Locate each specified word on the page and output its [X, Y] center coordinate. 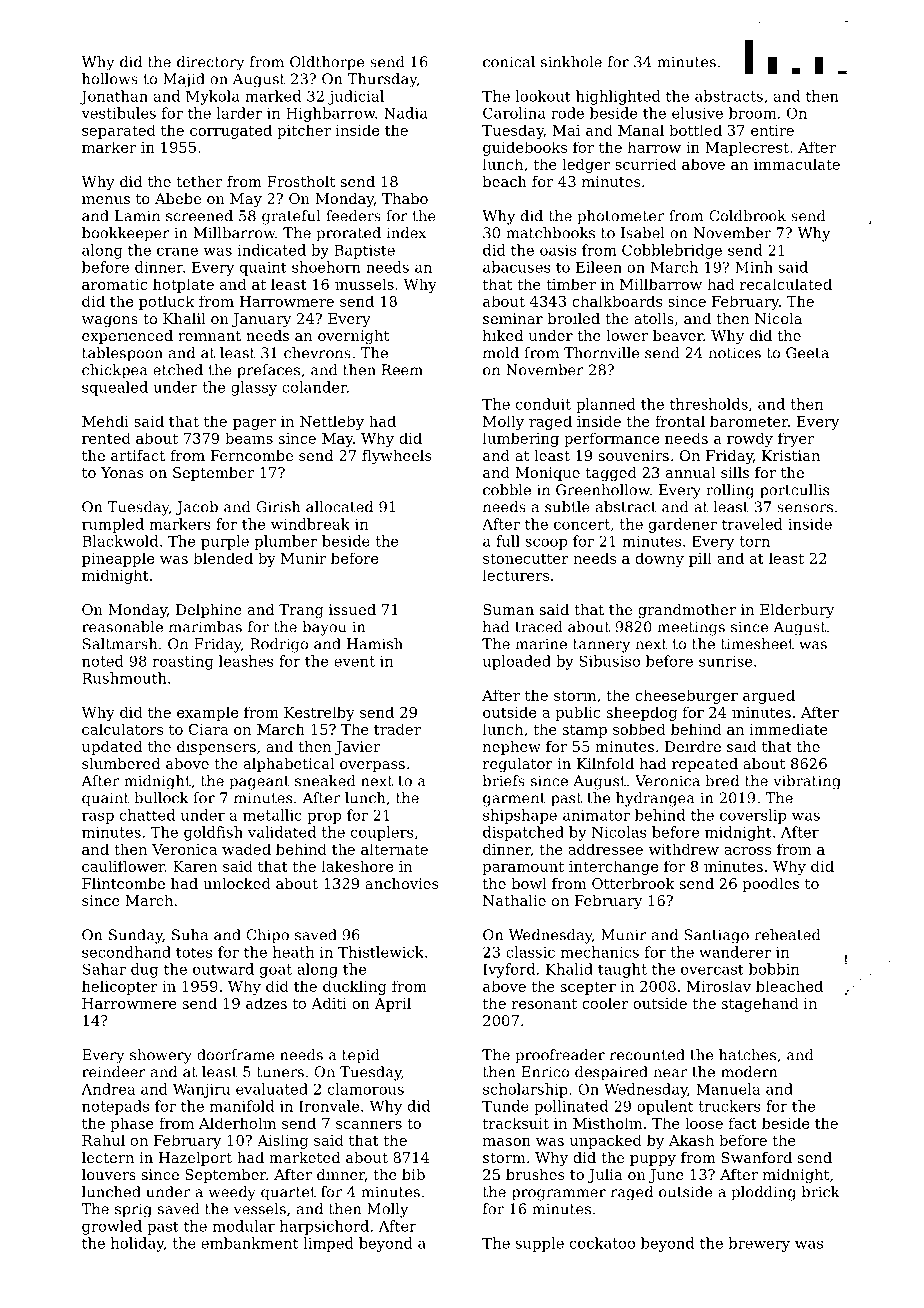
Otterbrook [633, 883]
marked [273, 96]
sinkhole [571, 62]
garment [514, 800]
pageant [259, 783]
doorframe [235, 1055]
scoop [546, 544]
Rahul [103, 1140]
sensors [805, 508]
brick [820, 1192]
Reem [402, 370]
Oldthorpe [327, 63]
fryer [796, 439]
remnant [209, 336]
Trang [301, 611]
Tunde [505, 1106]
